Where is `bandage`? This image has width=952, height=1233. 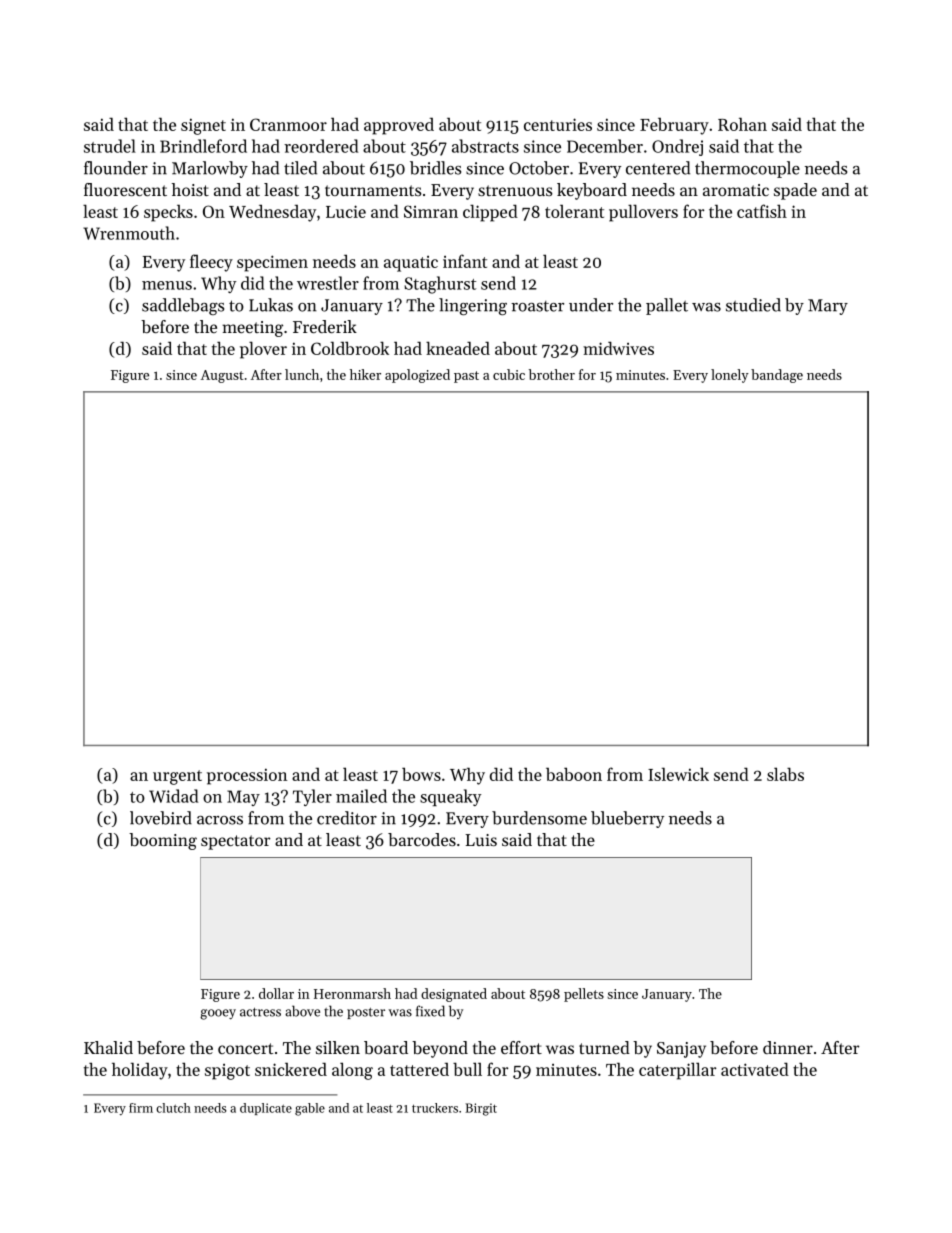
bandage is located at coordinates (777, 376).
